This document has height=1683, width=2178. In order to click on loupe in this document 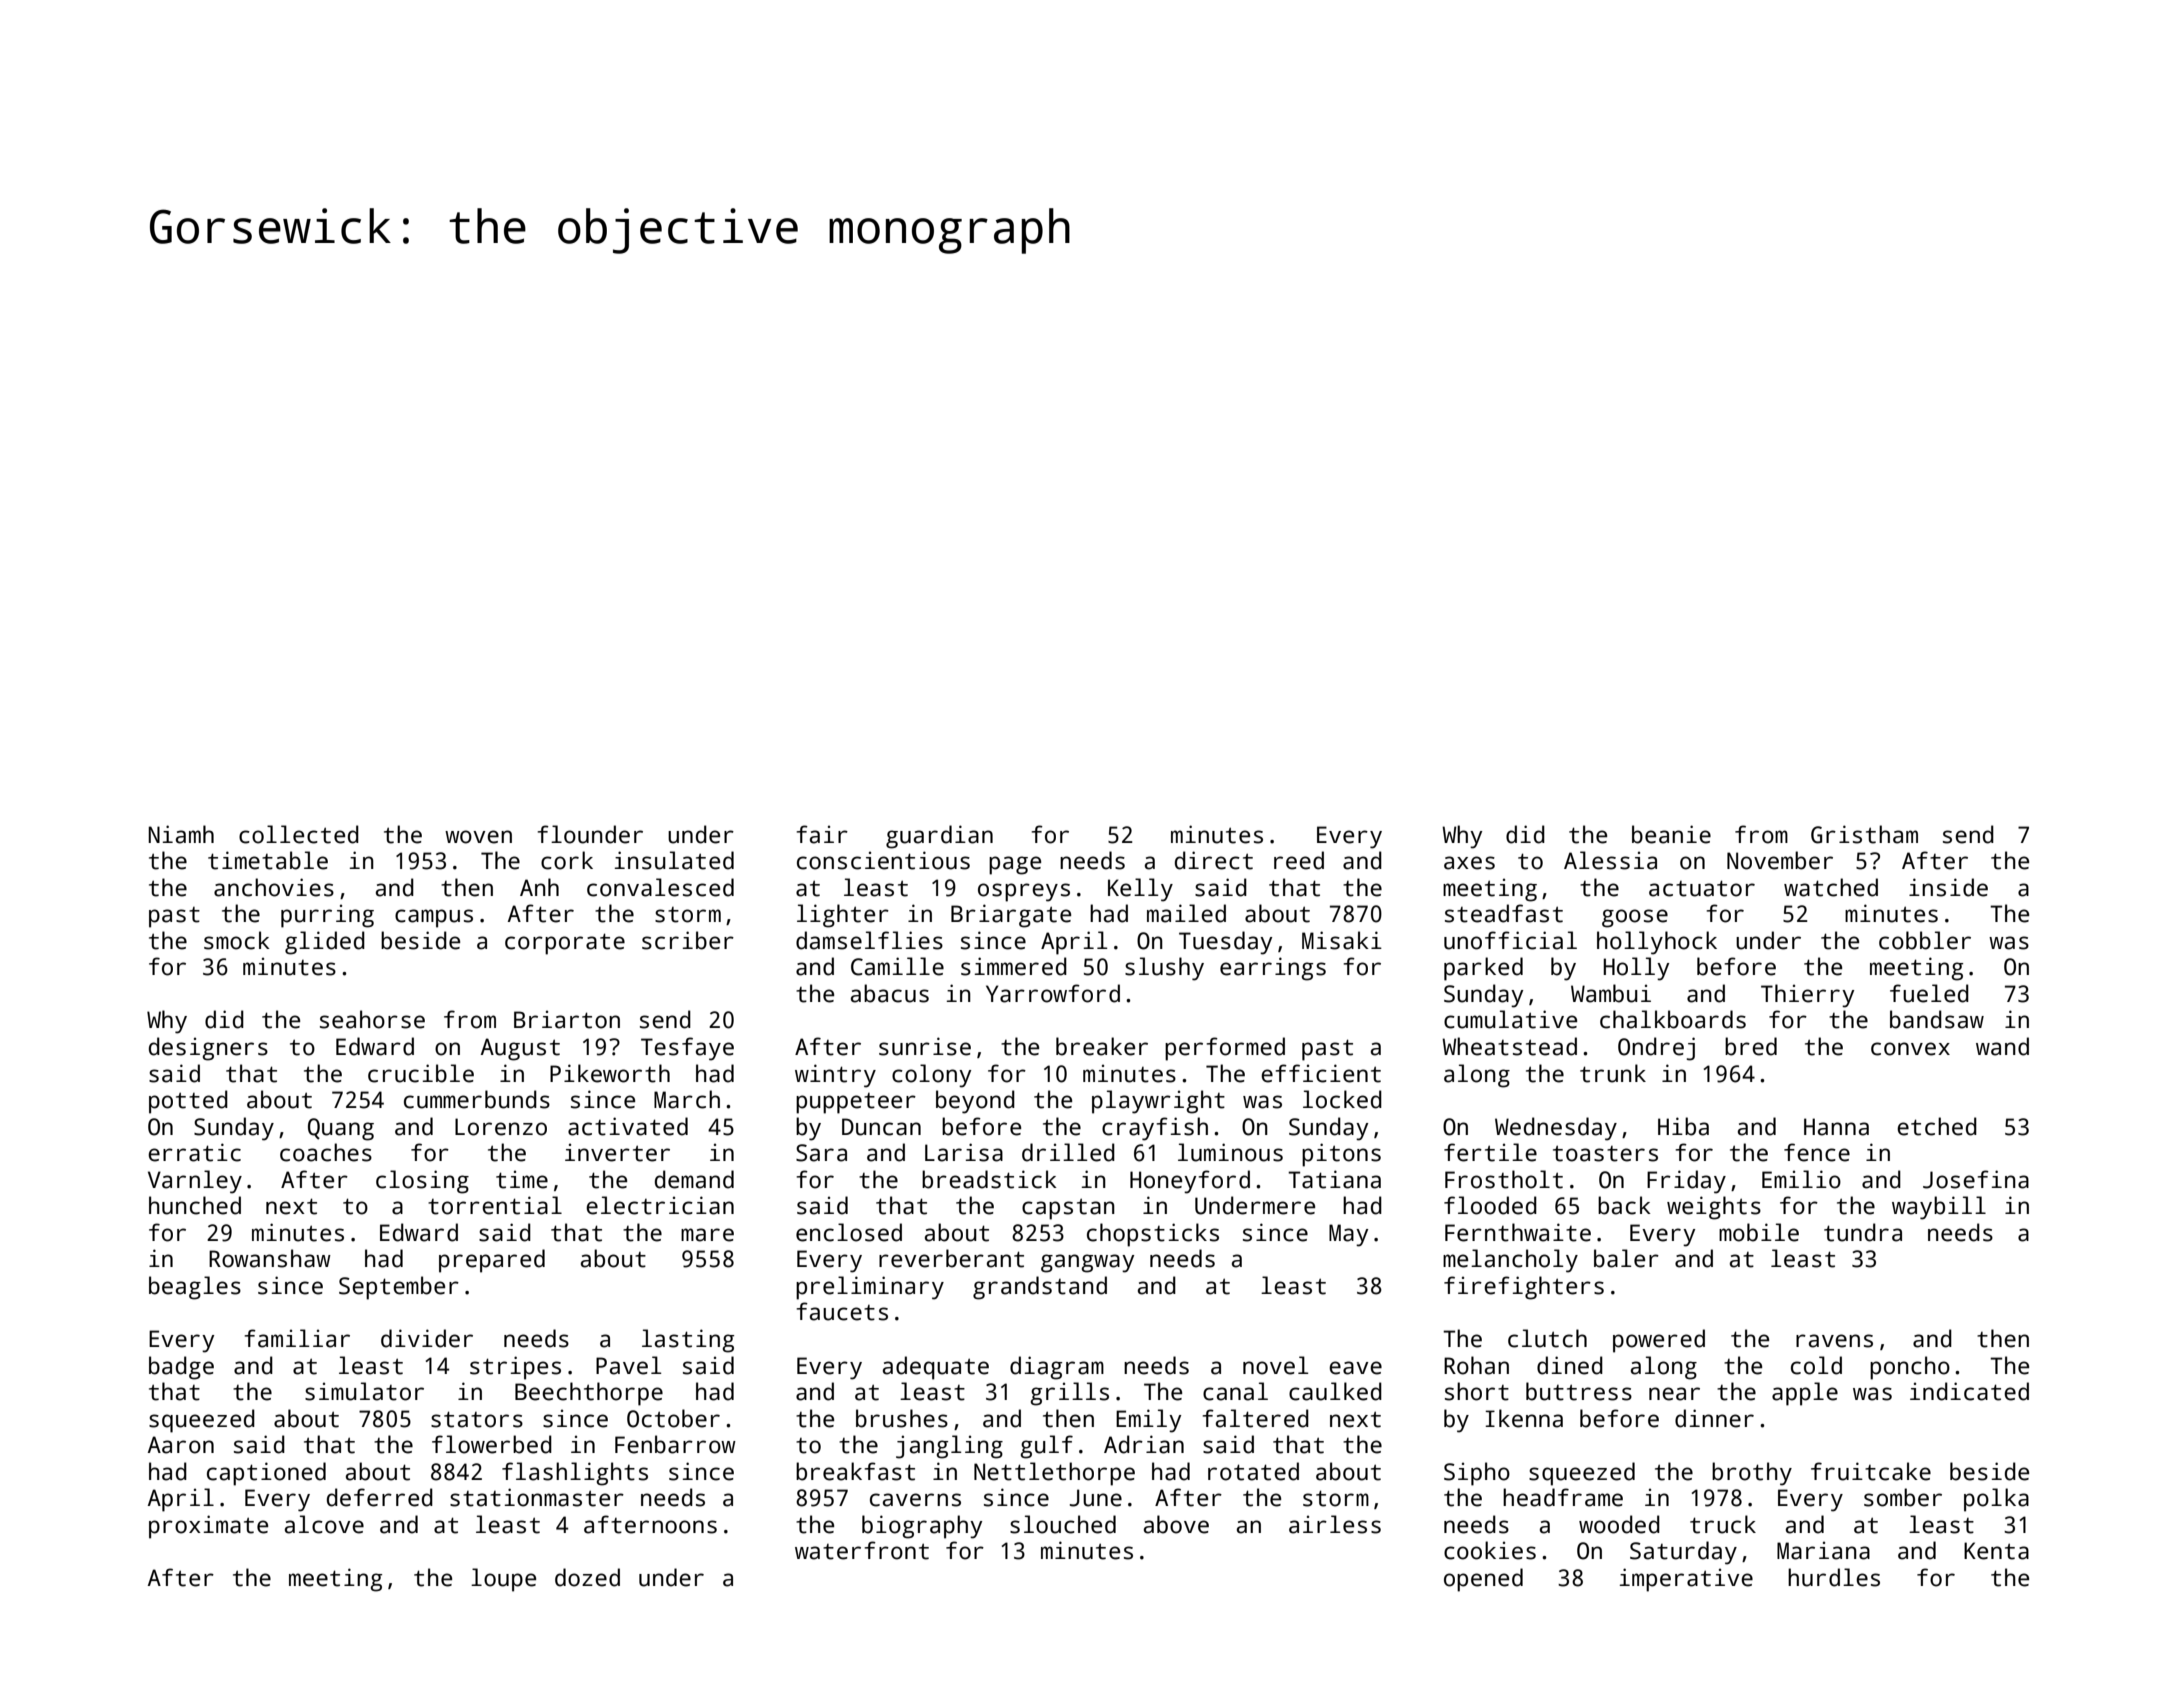, I will do `click(503, 1580)`.
